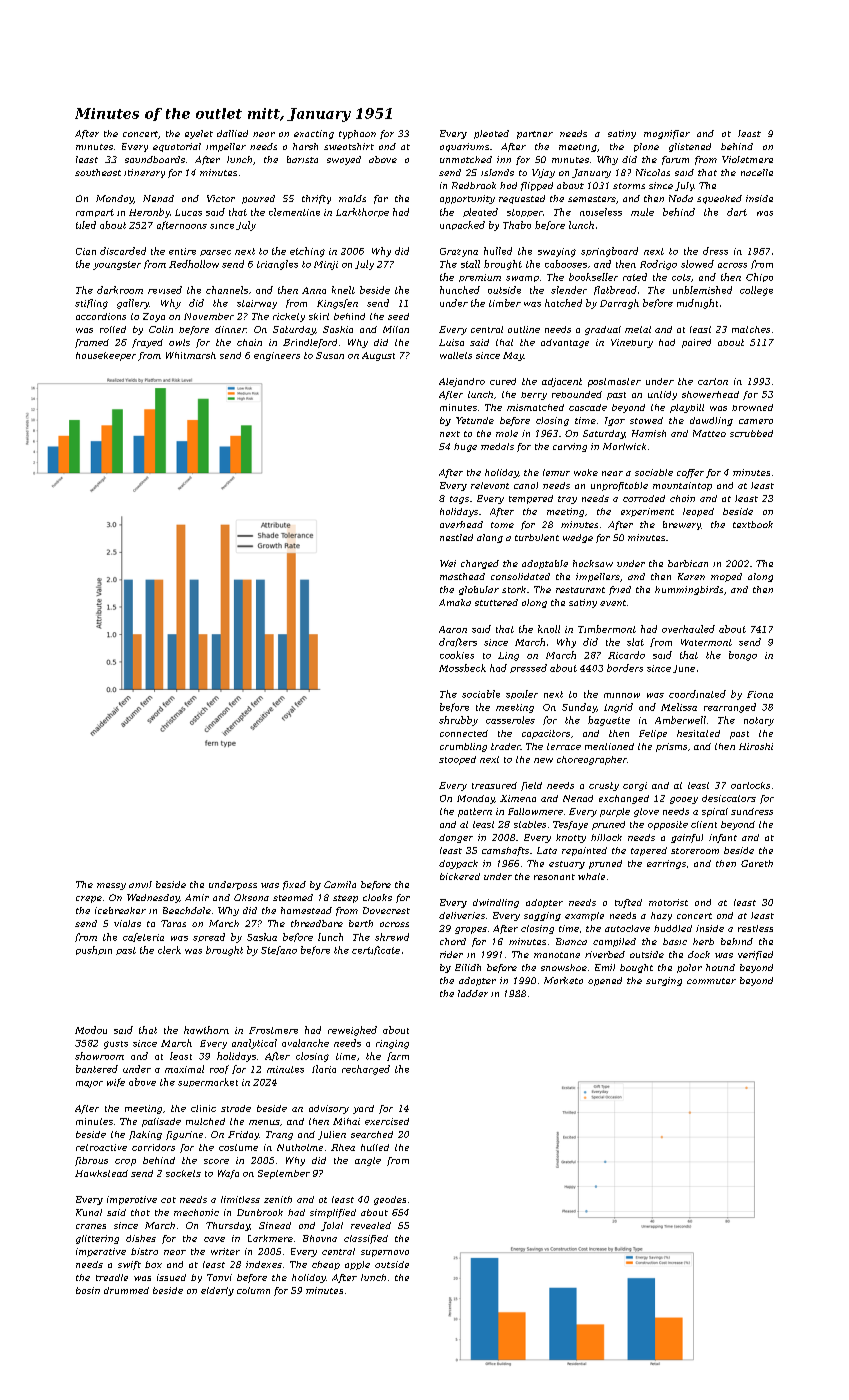 The width and height of the page is (849, 1400). Describe the element at coordinates (460, 876) in the page. I see `bickered` at that location.
